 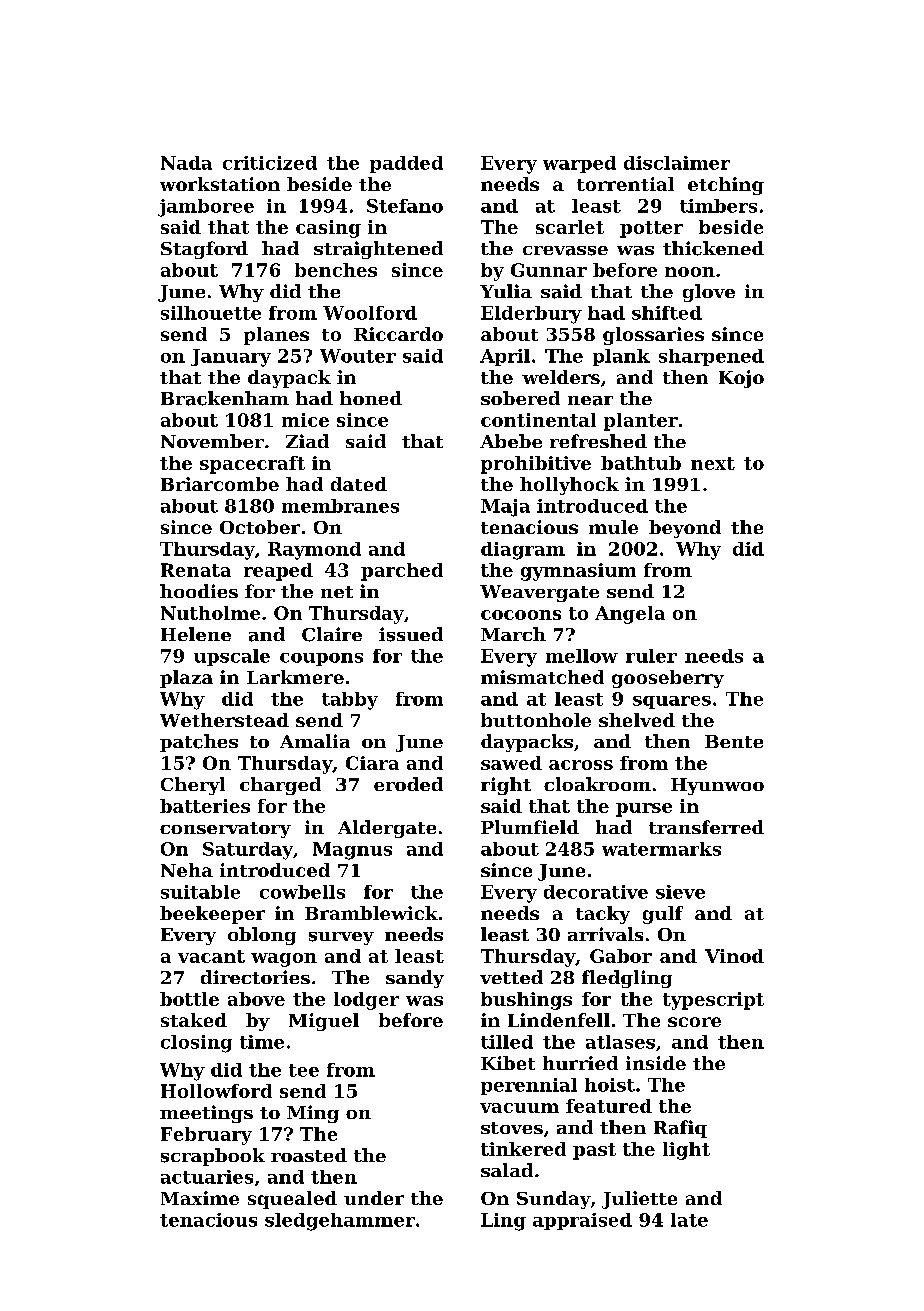 What do you see at coordinates (200, 1198) in the document?
I see `Maxime` at bounding box center [200, 1198].
